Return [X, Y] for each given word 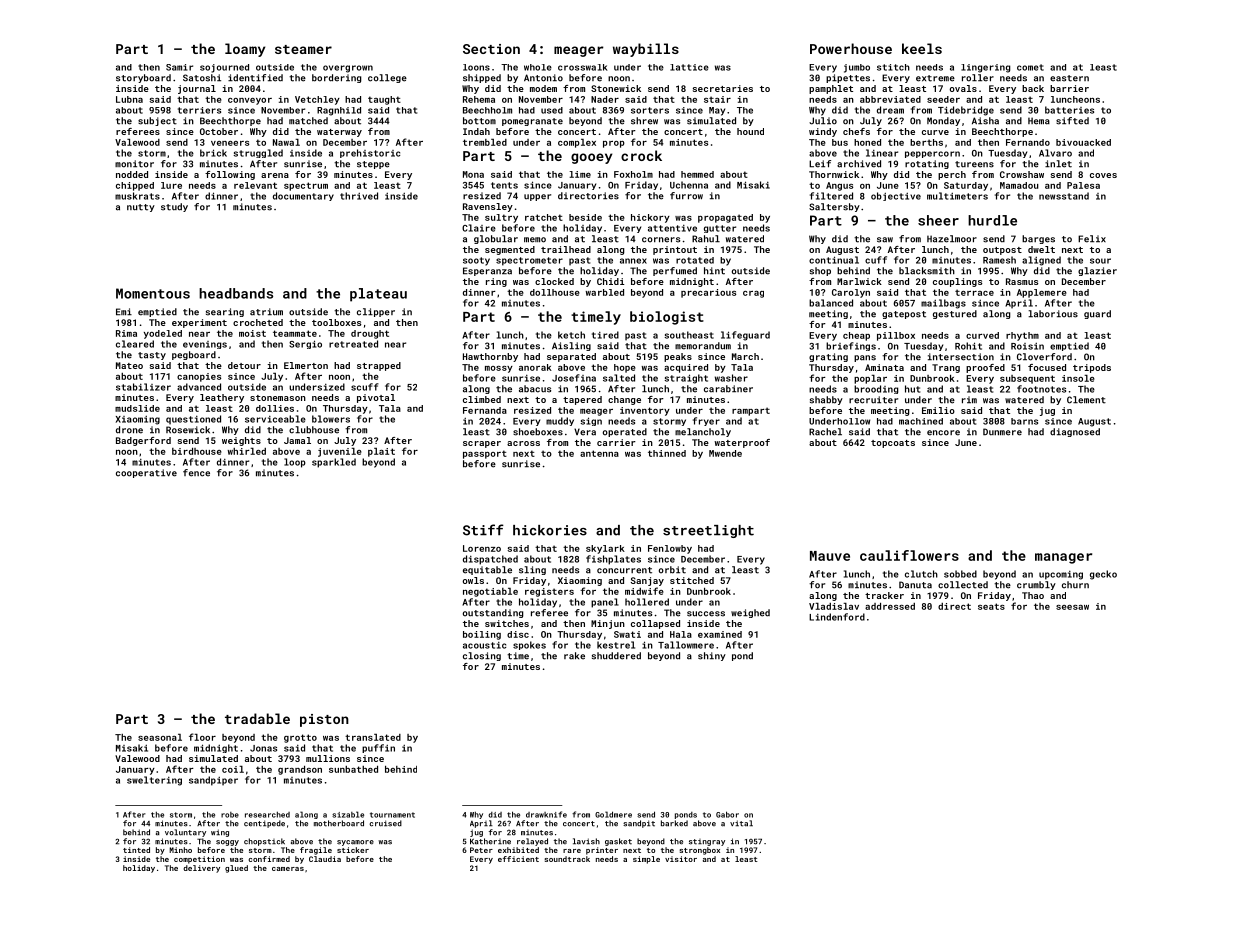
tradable [257, 718]
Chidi [610, 281]
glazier [1097, 271]
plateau [378, 295]
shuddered [616, 656]
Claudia [325, 859]
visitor [681, 859]
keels [922, 48]
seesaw [1072, 607]
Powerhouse [851, 48]
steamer [303, 49]
